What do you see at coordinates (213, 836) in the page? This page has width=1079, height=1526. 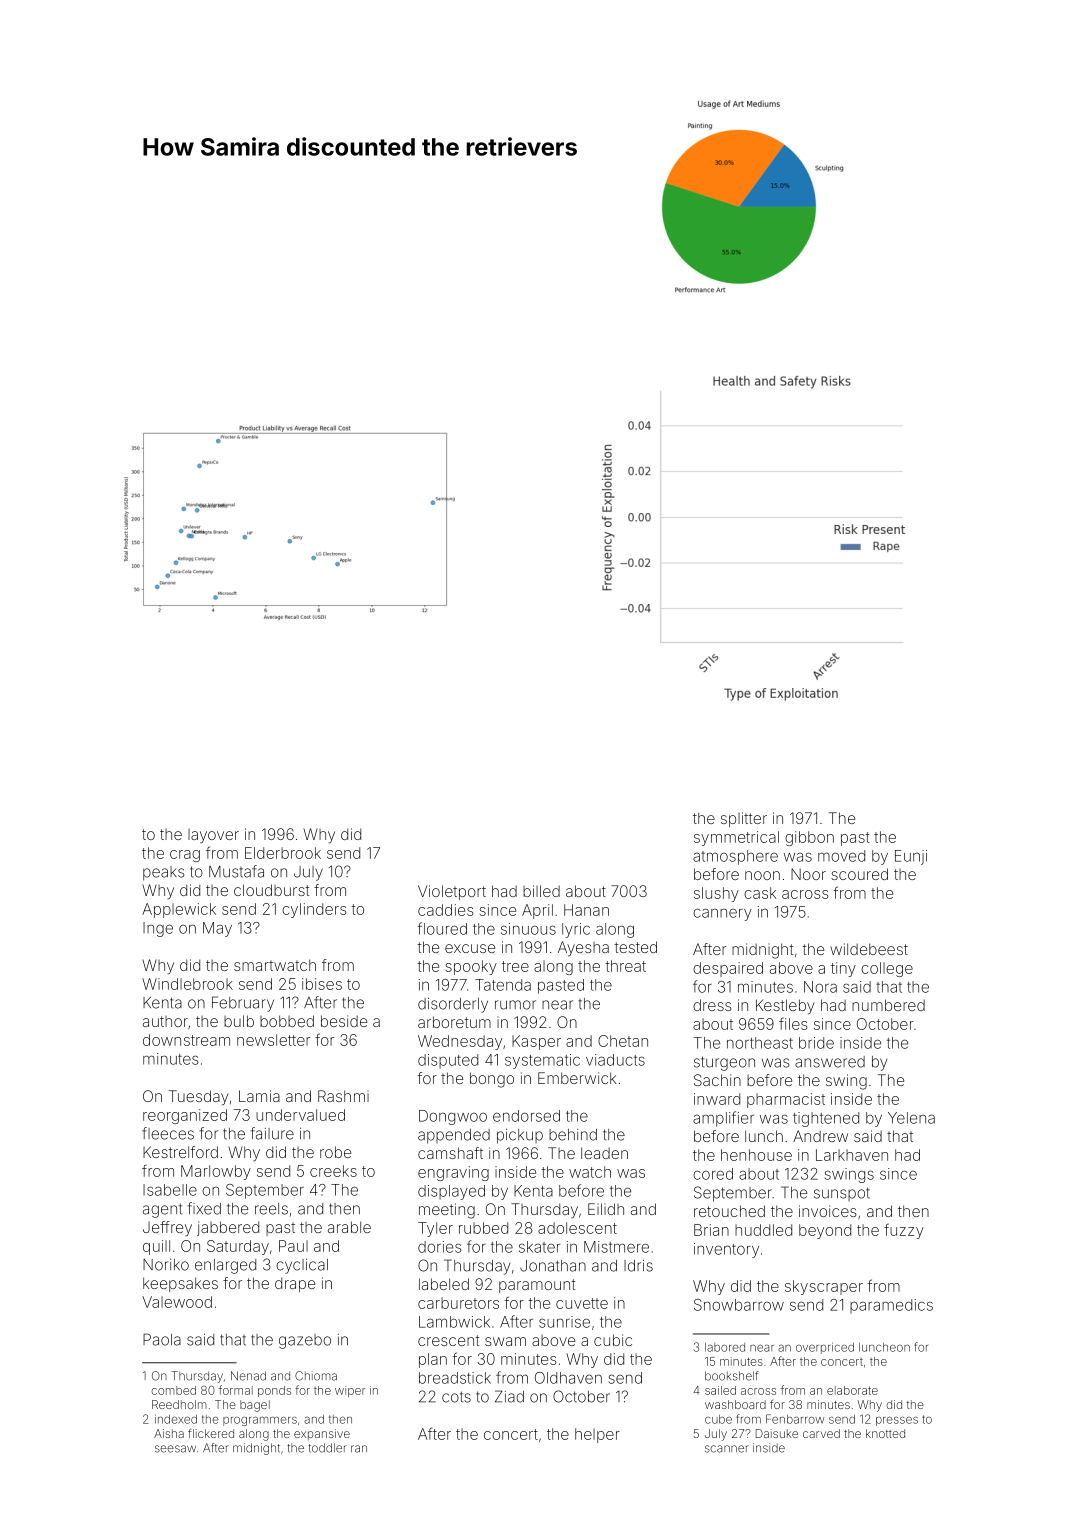 I see `layover` at bounding box center [213, 836].
